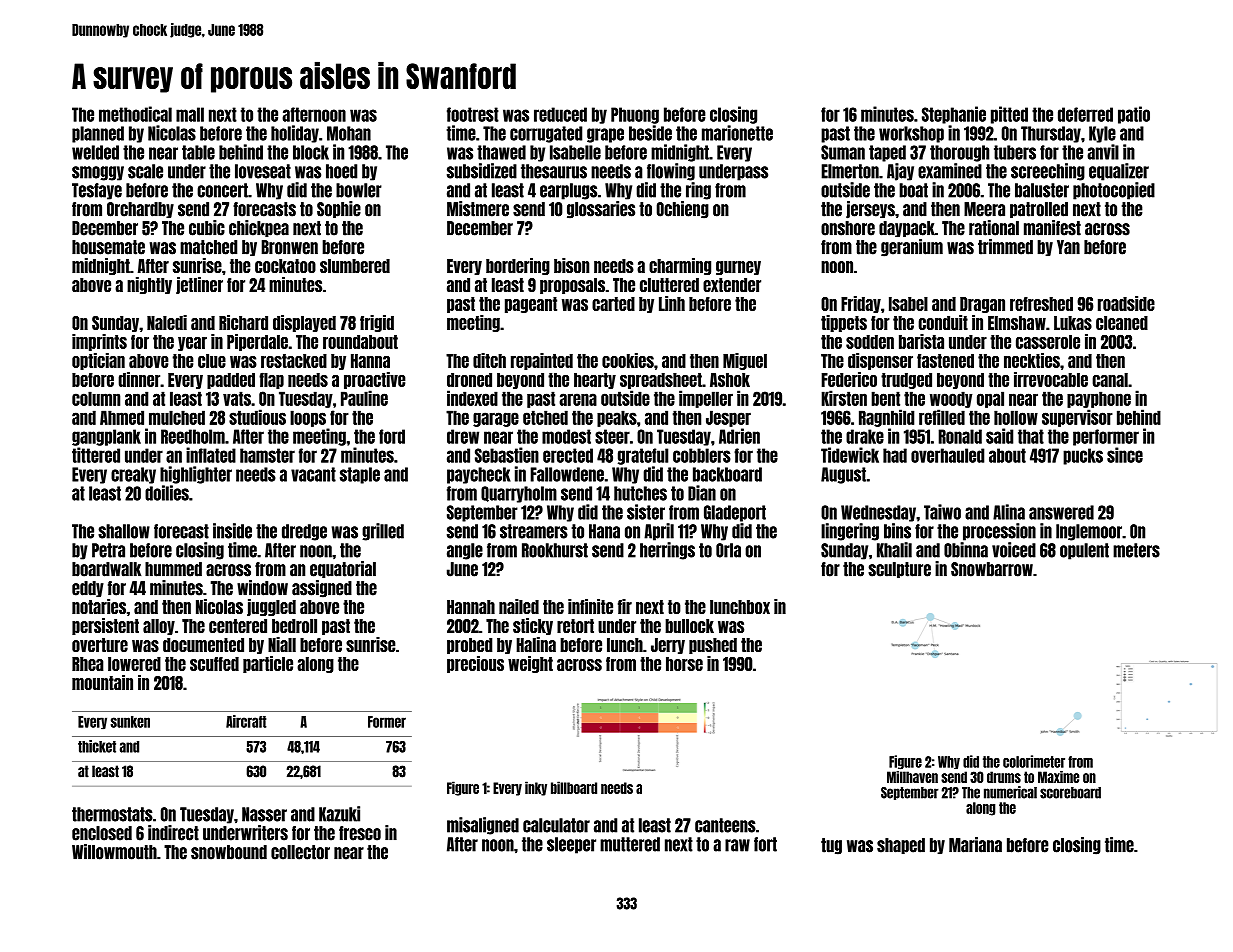 The image size is (1233, 952). Describe the element at coordinates (635, 115) in the screenshot. I see `Phuong` at that location.
